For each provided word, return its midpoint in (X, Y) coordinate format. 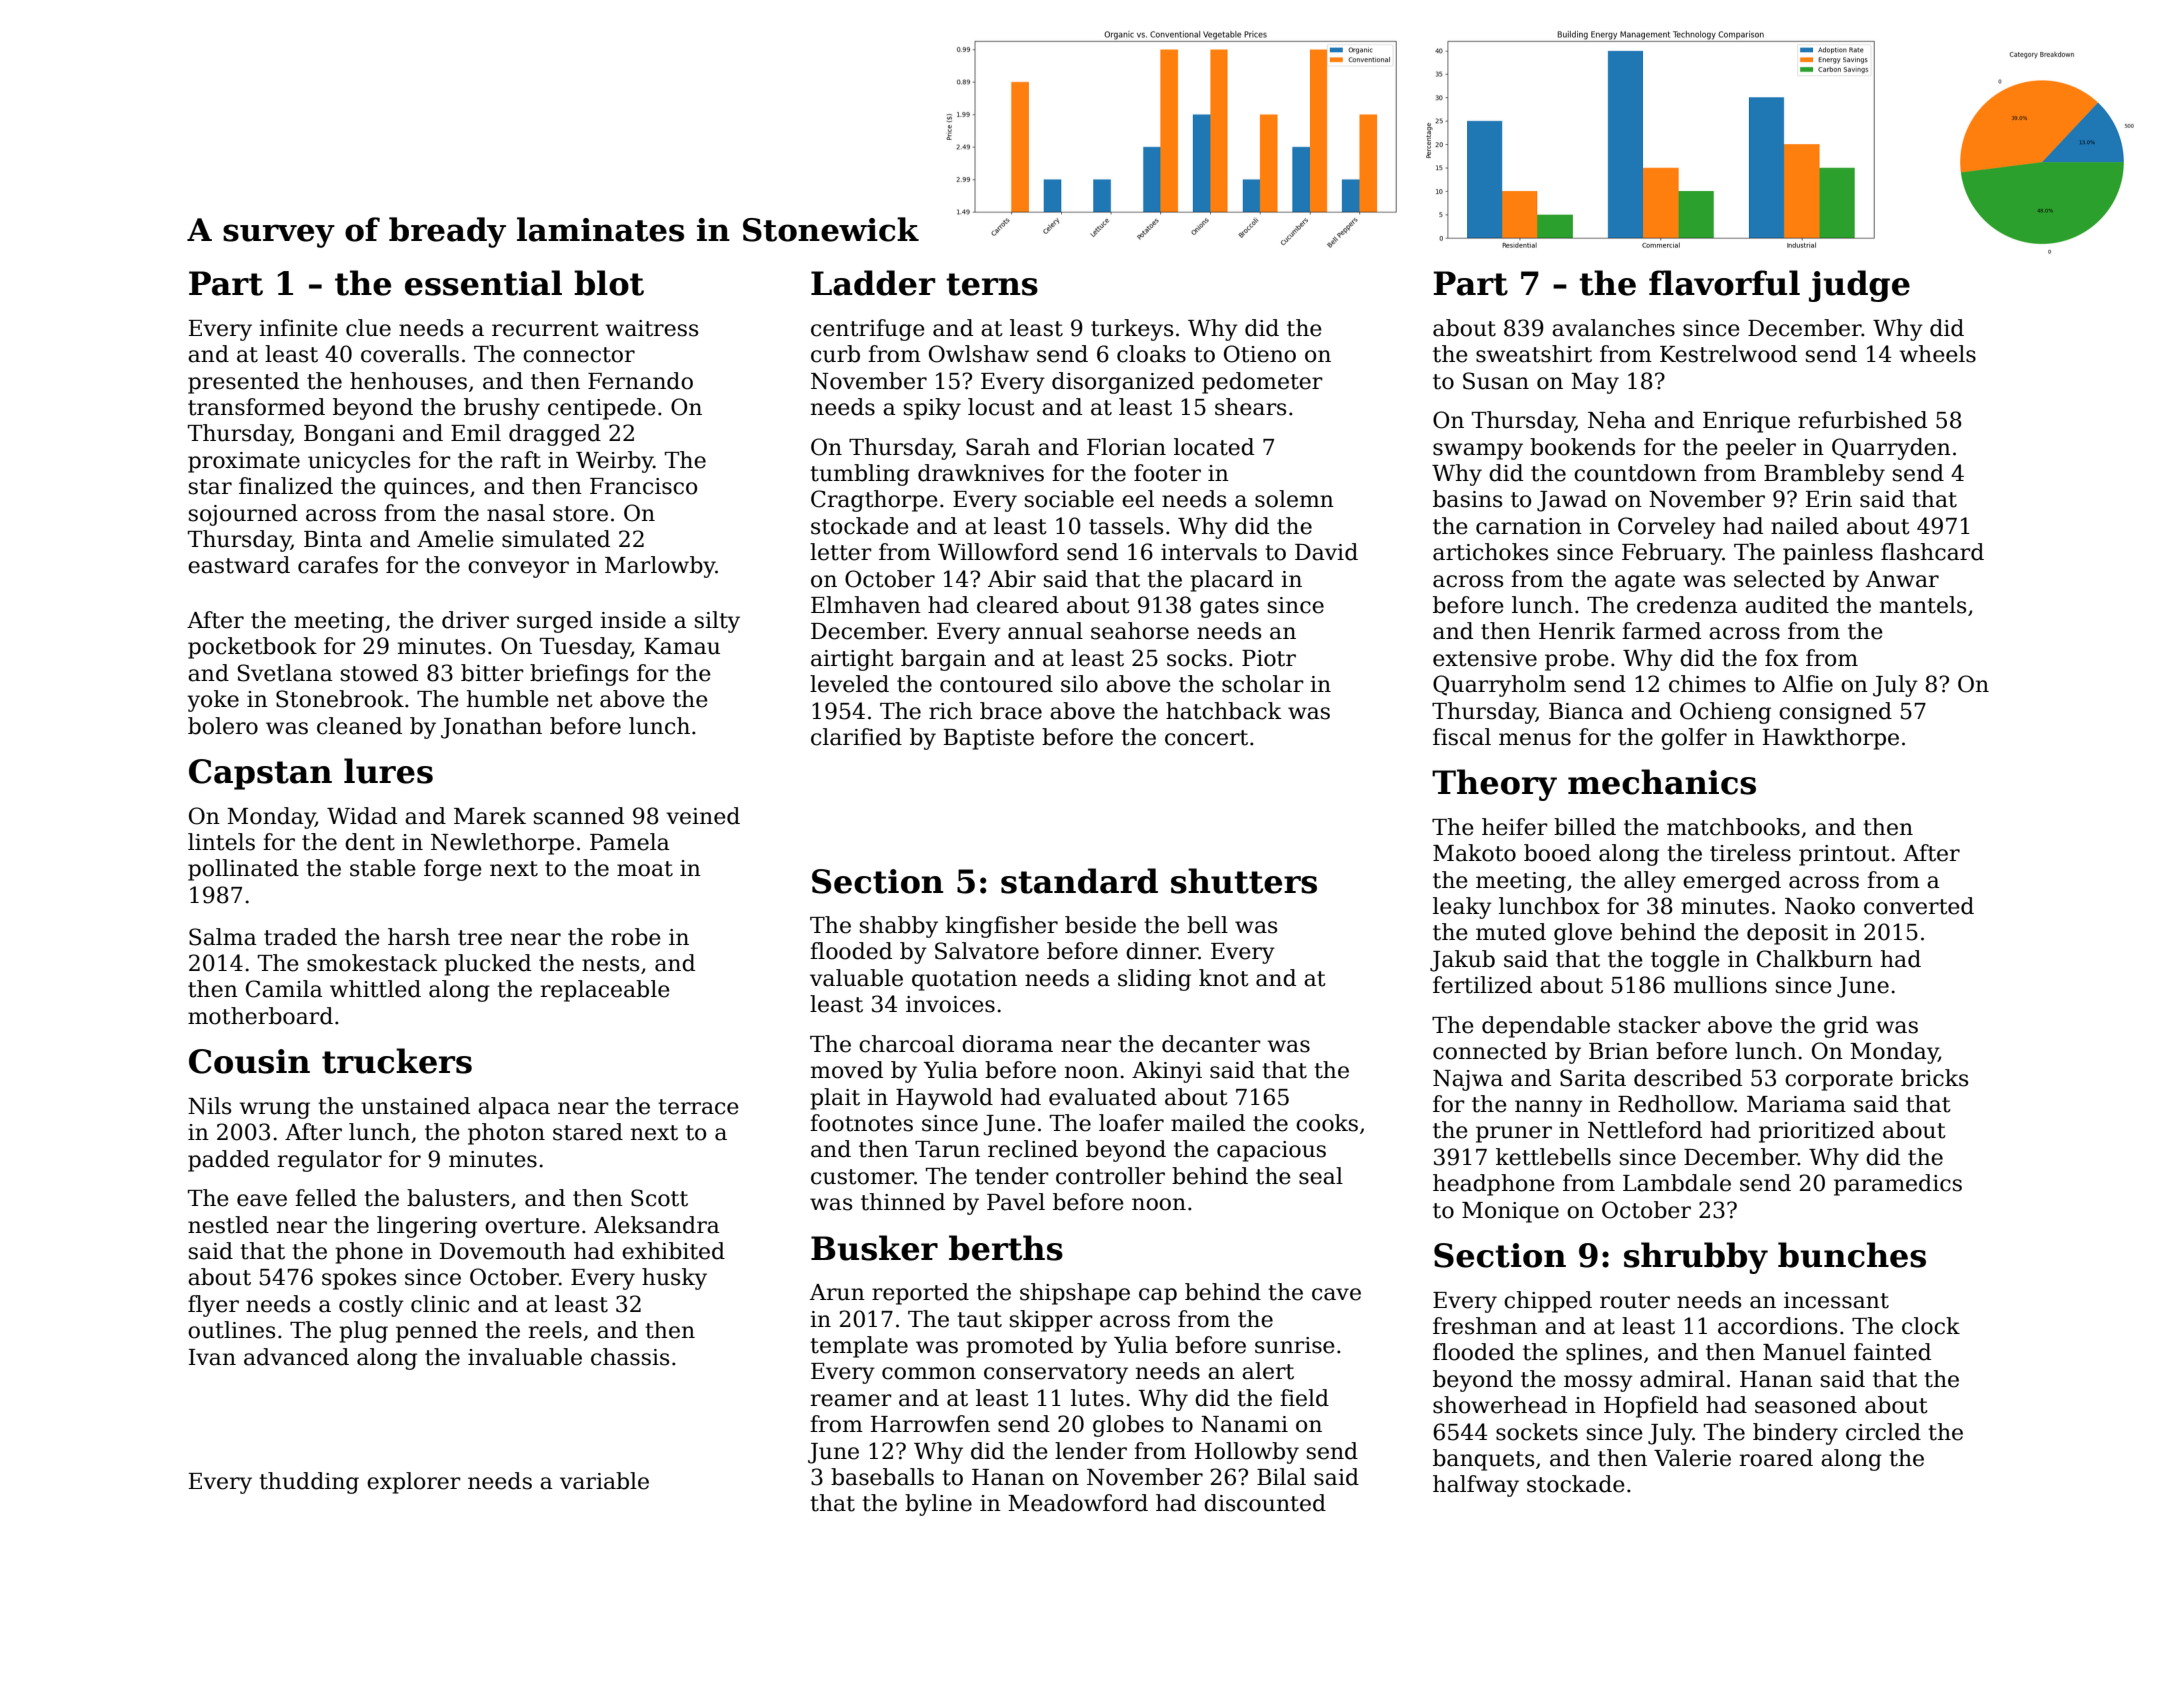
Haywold (944, 1099)
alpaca (514, 1108)
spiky (932, 409)
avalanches (1613, 328)
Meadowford (1078, 1503)
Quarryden (1891, 449)
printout (1844, 855)
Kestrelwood (1728, 354)
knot (1224, 978)
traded (300, 937)
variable (604, 1481)
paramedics (1898, 1185)
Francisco (643, 486)
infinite (298, 328)
